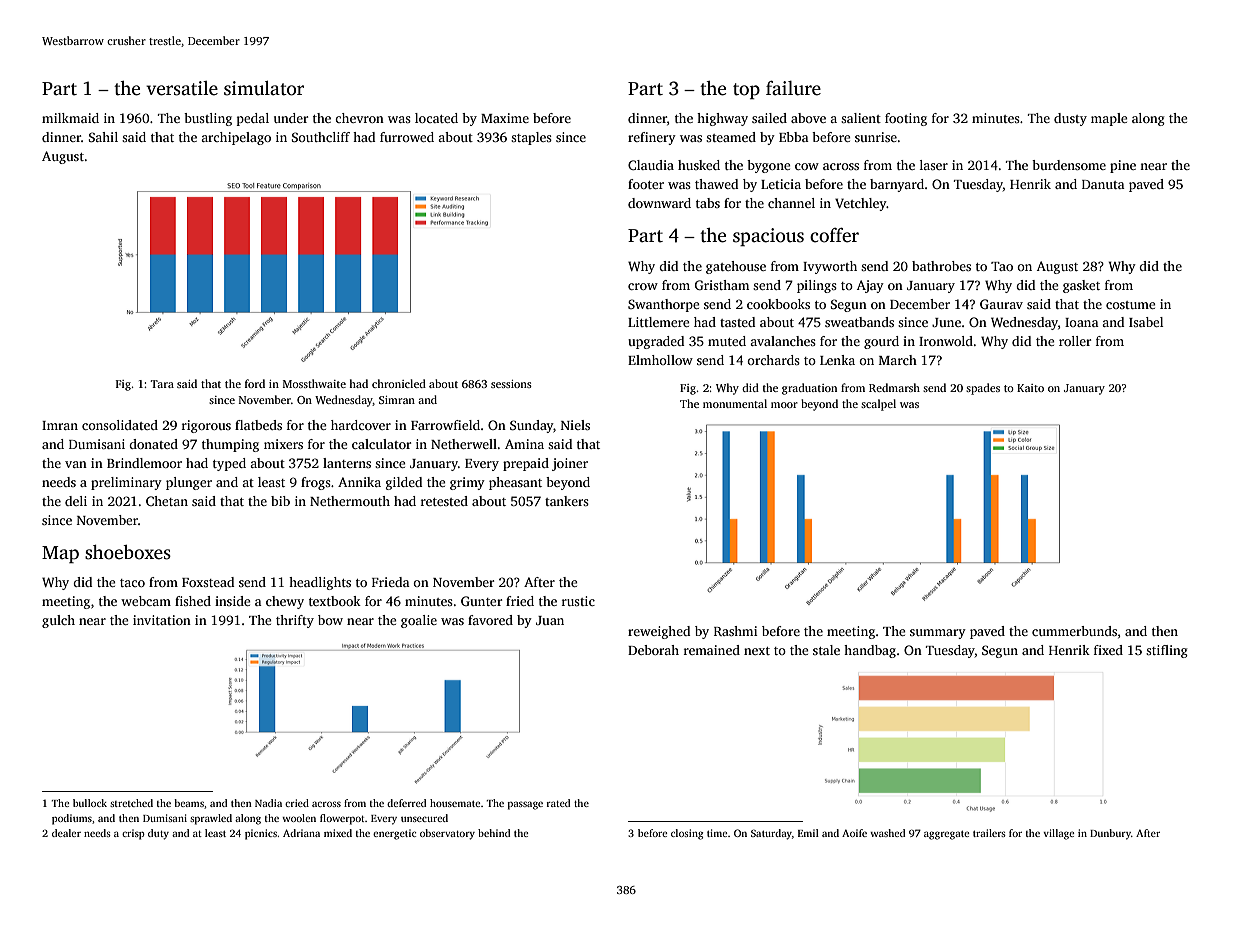  I want to click on flatbeds, so click(258, 425).
